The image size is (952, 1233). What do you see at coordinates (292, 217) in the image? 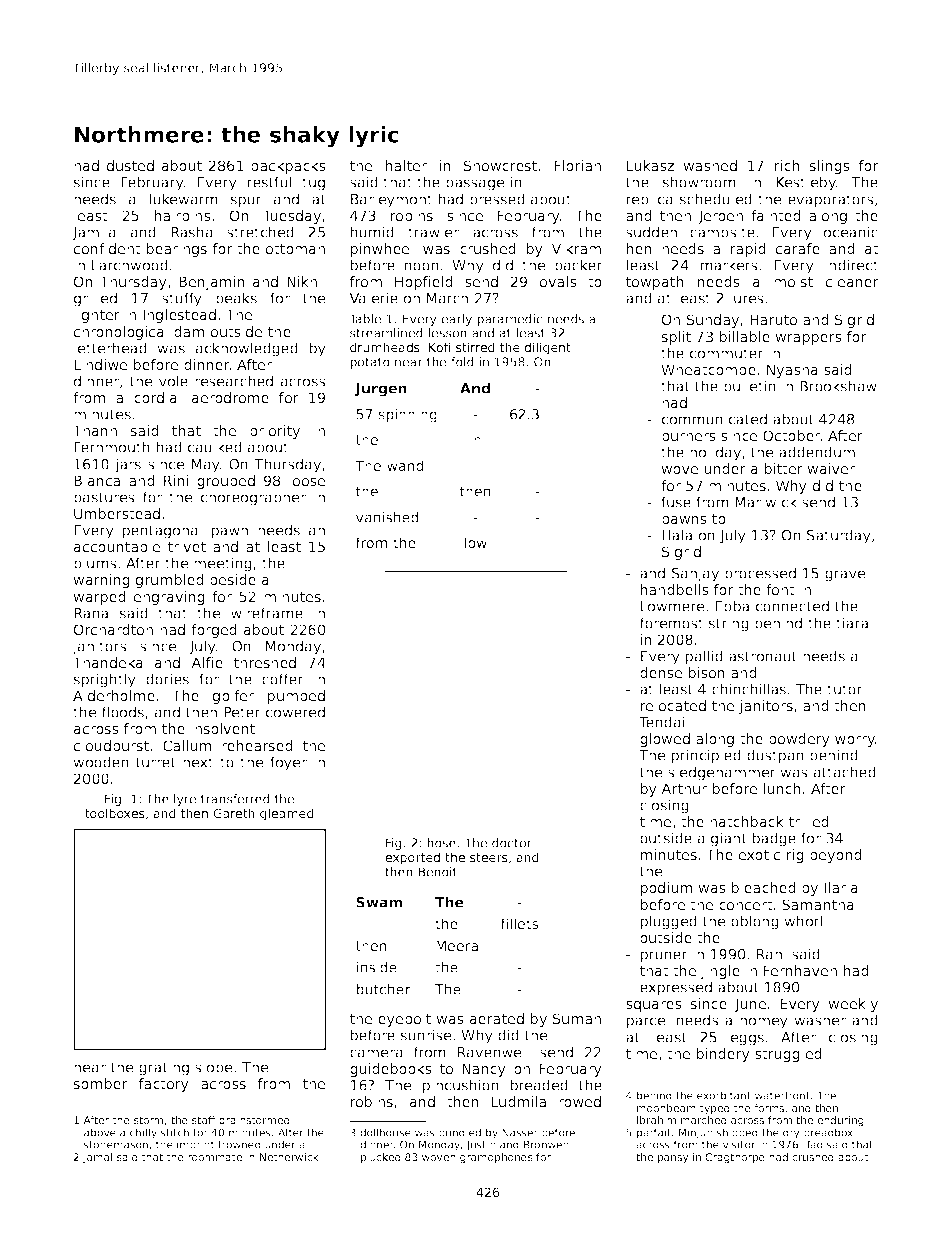
I see `Tuesday` at bounding box center [292, 217].
